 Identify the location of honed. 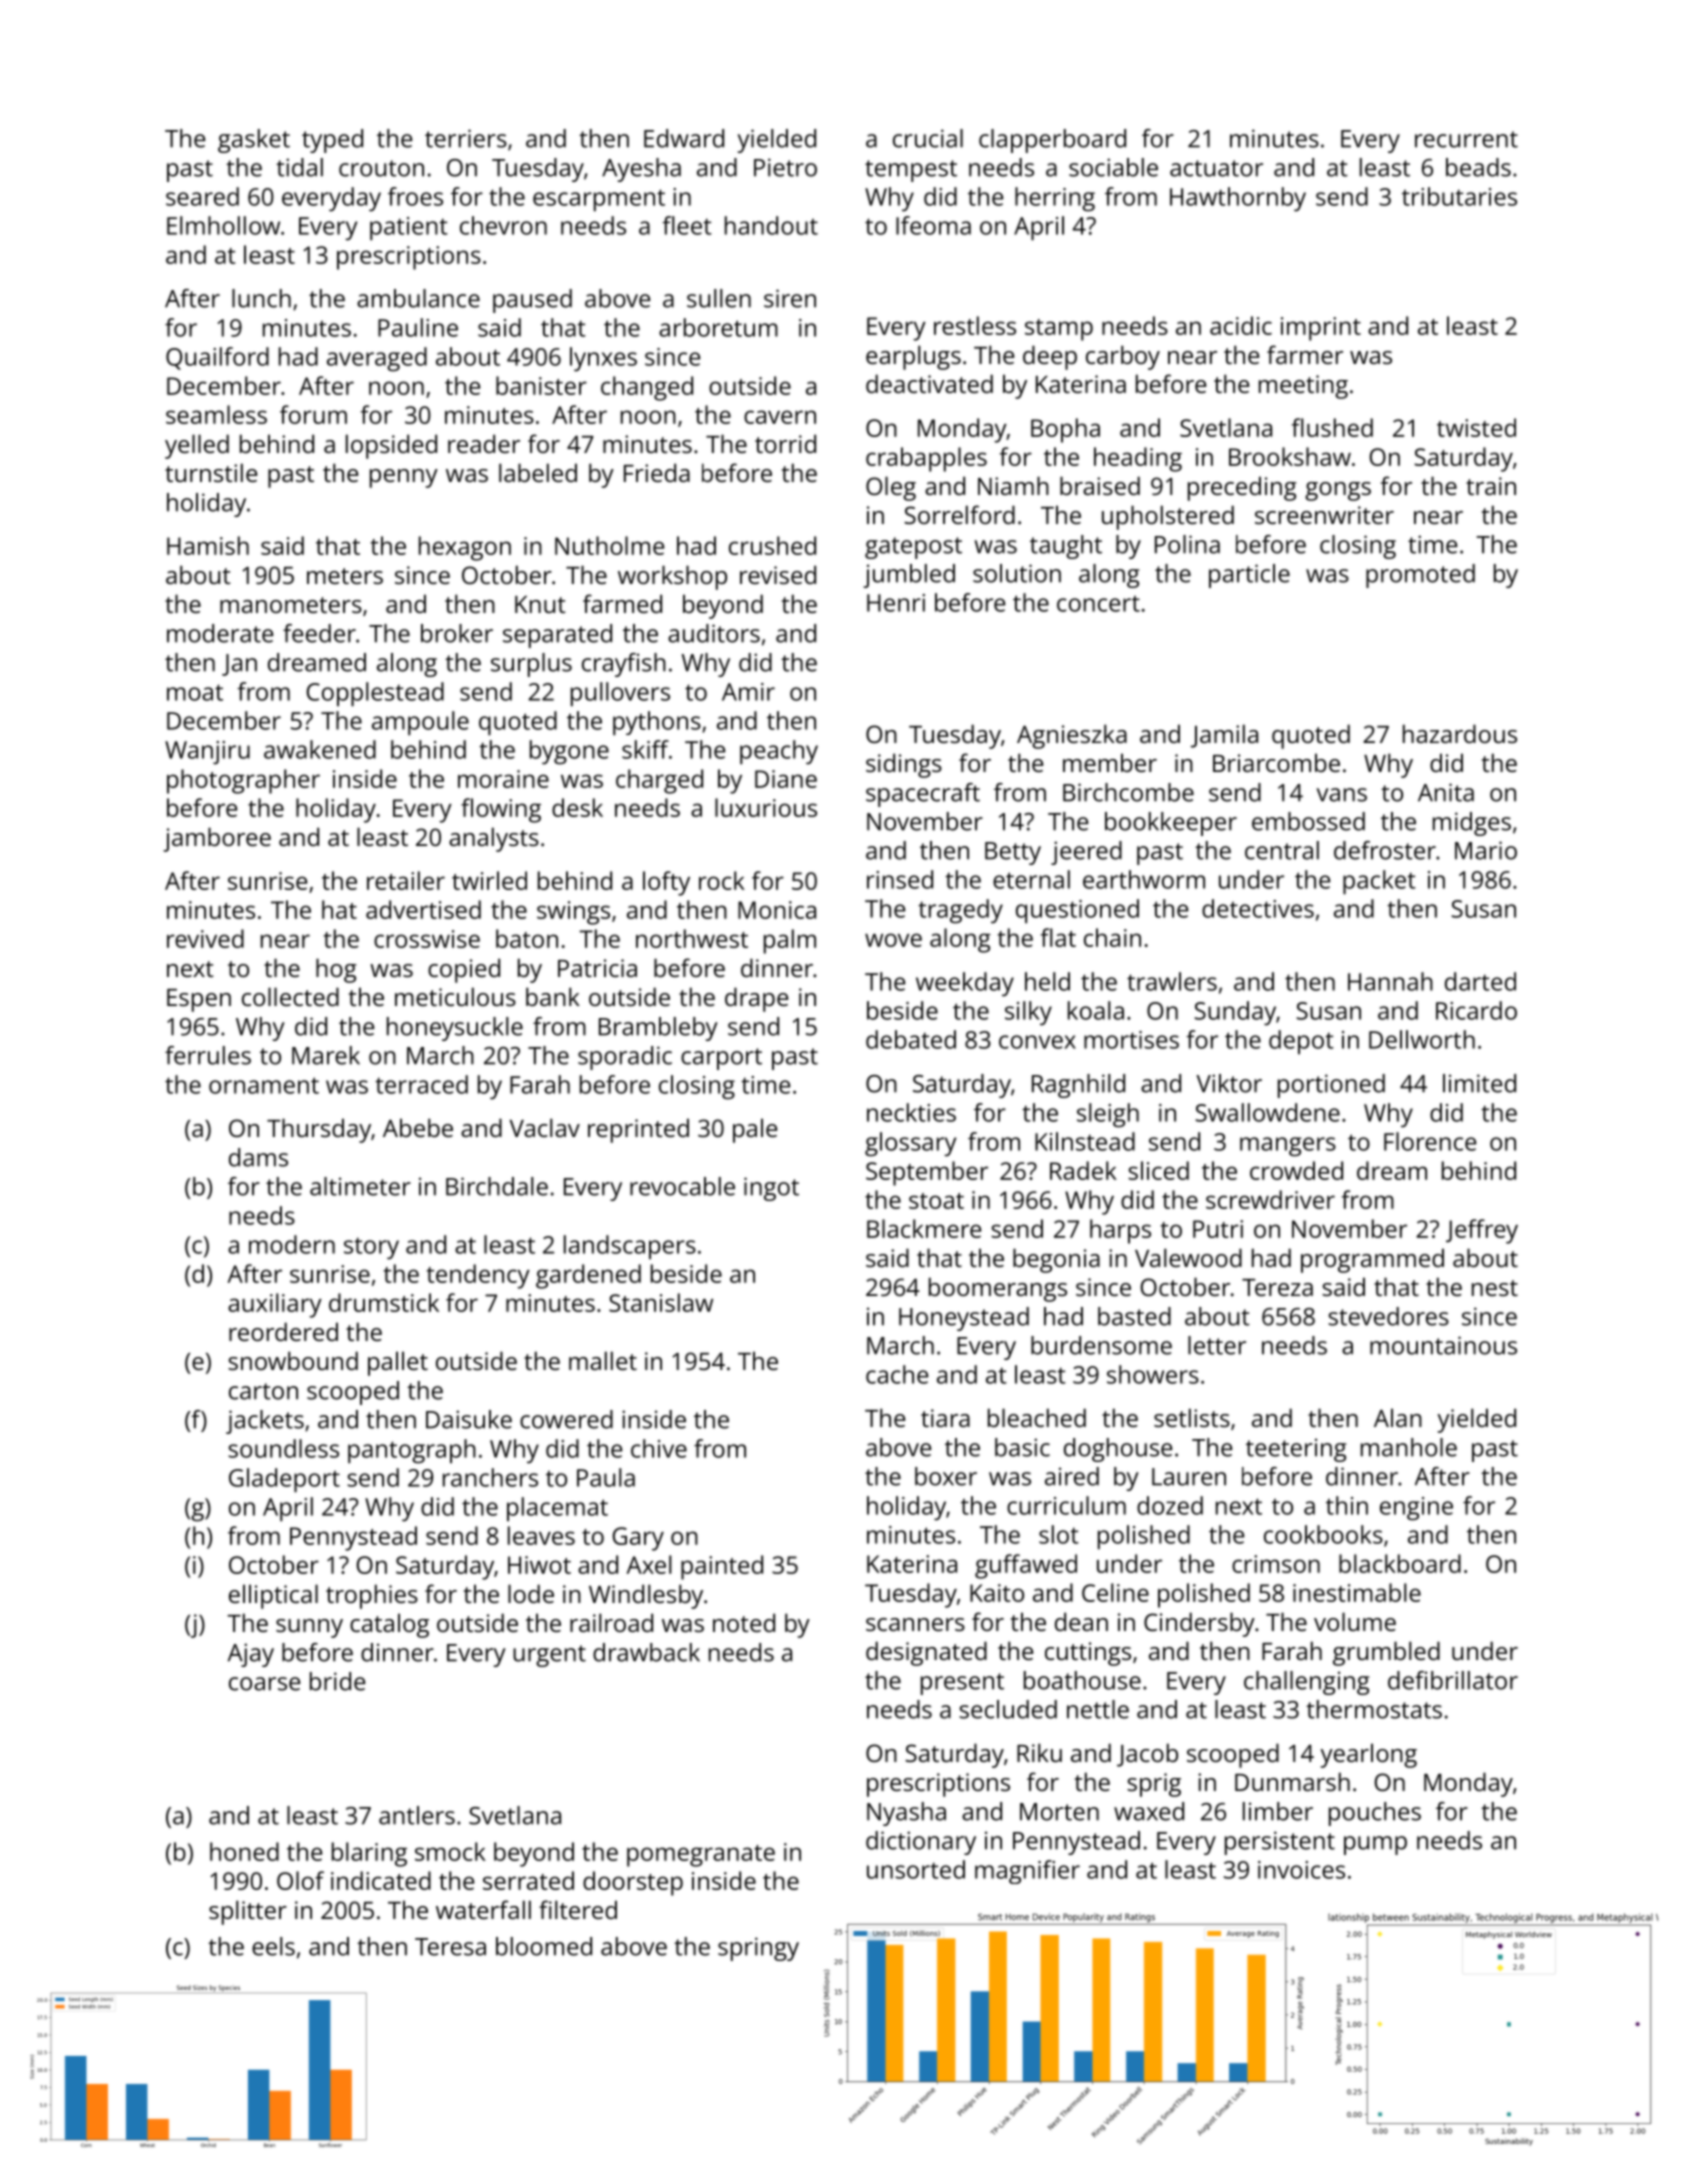
(244, 1851).
